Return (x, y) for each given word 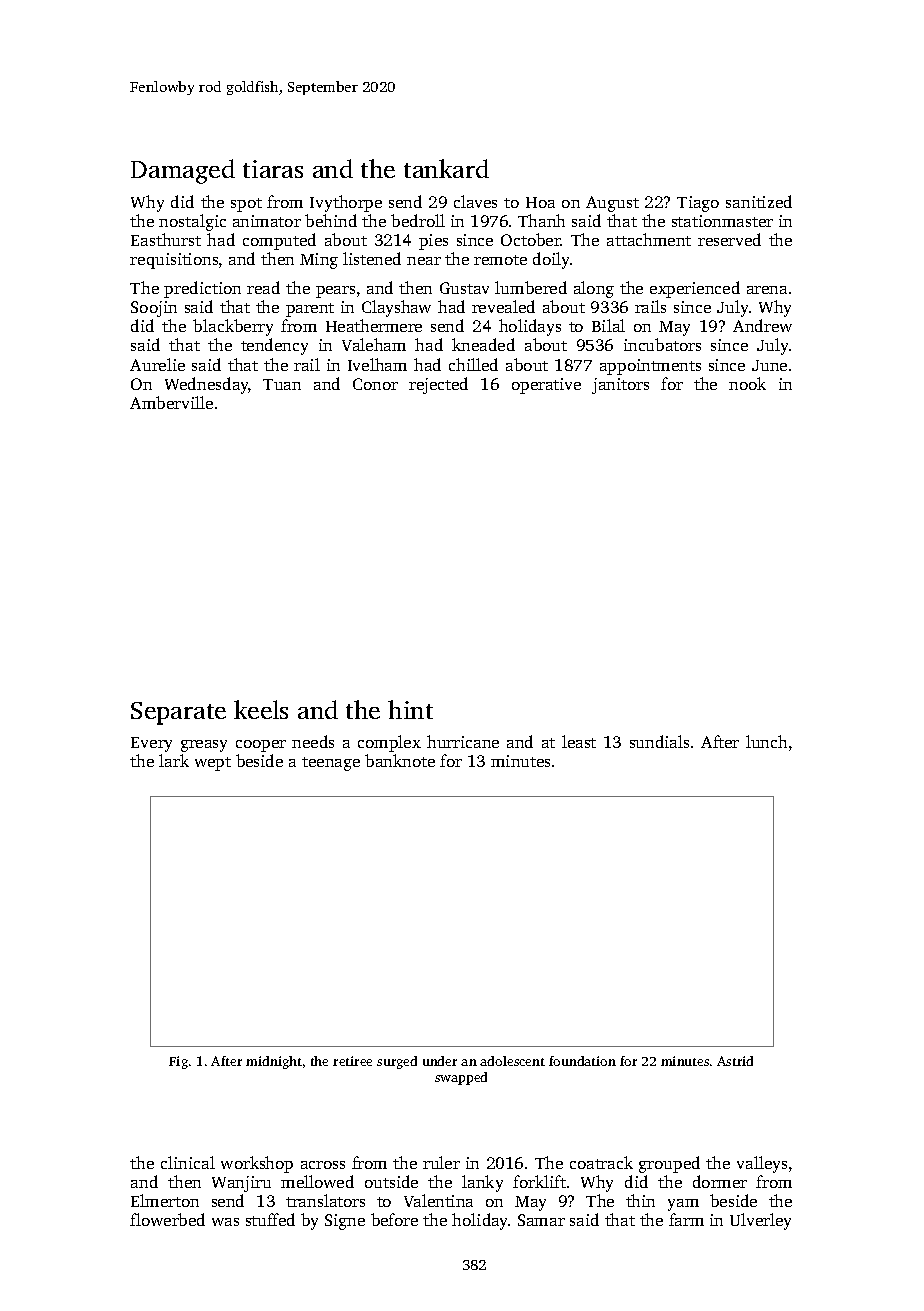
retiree (352, 1061)
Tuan (282, 384)
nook (747, 383)
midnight (274, 1062)
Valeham (374, 344)
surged (397, 1062)
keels (261, 709)
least (579, 741)
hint (410, 709)
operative (546, 386)
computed (279, 241)
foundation (582, 1061)
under (440, 1061)
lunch (766, 741)
